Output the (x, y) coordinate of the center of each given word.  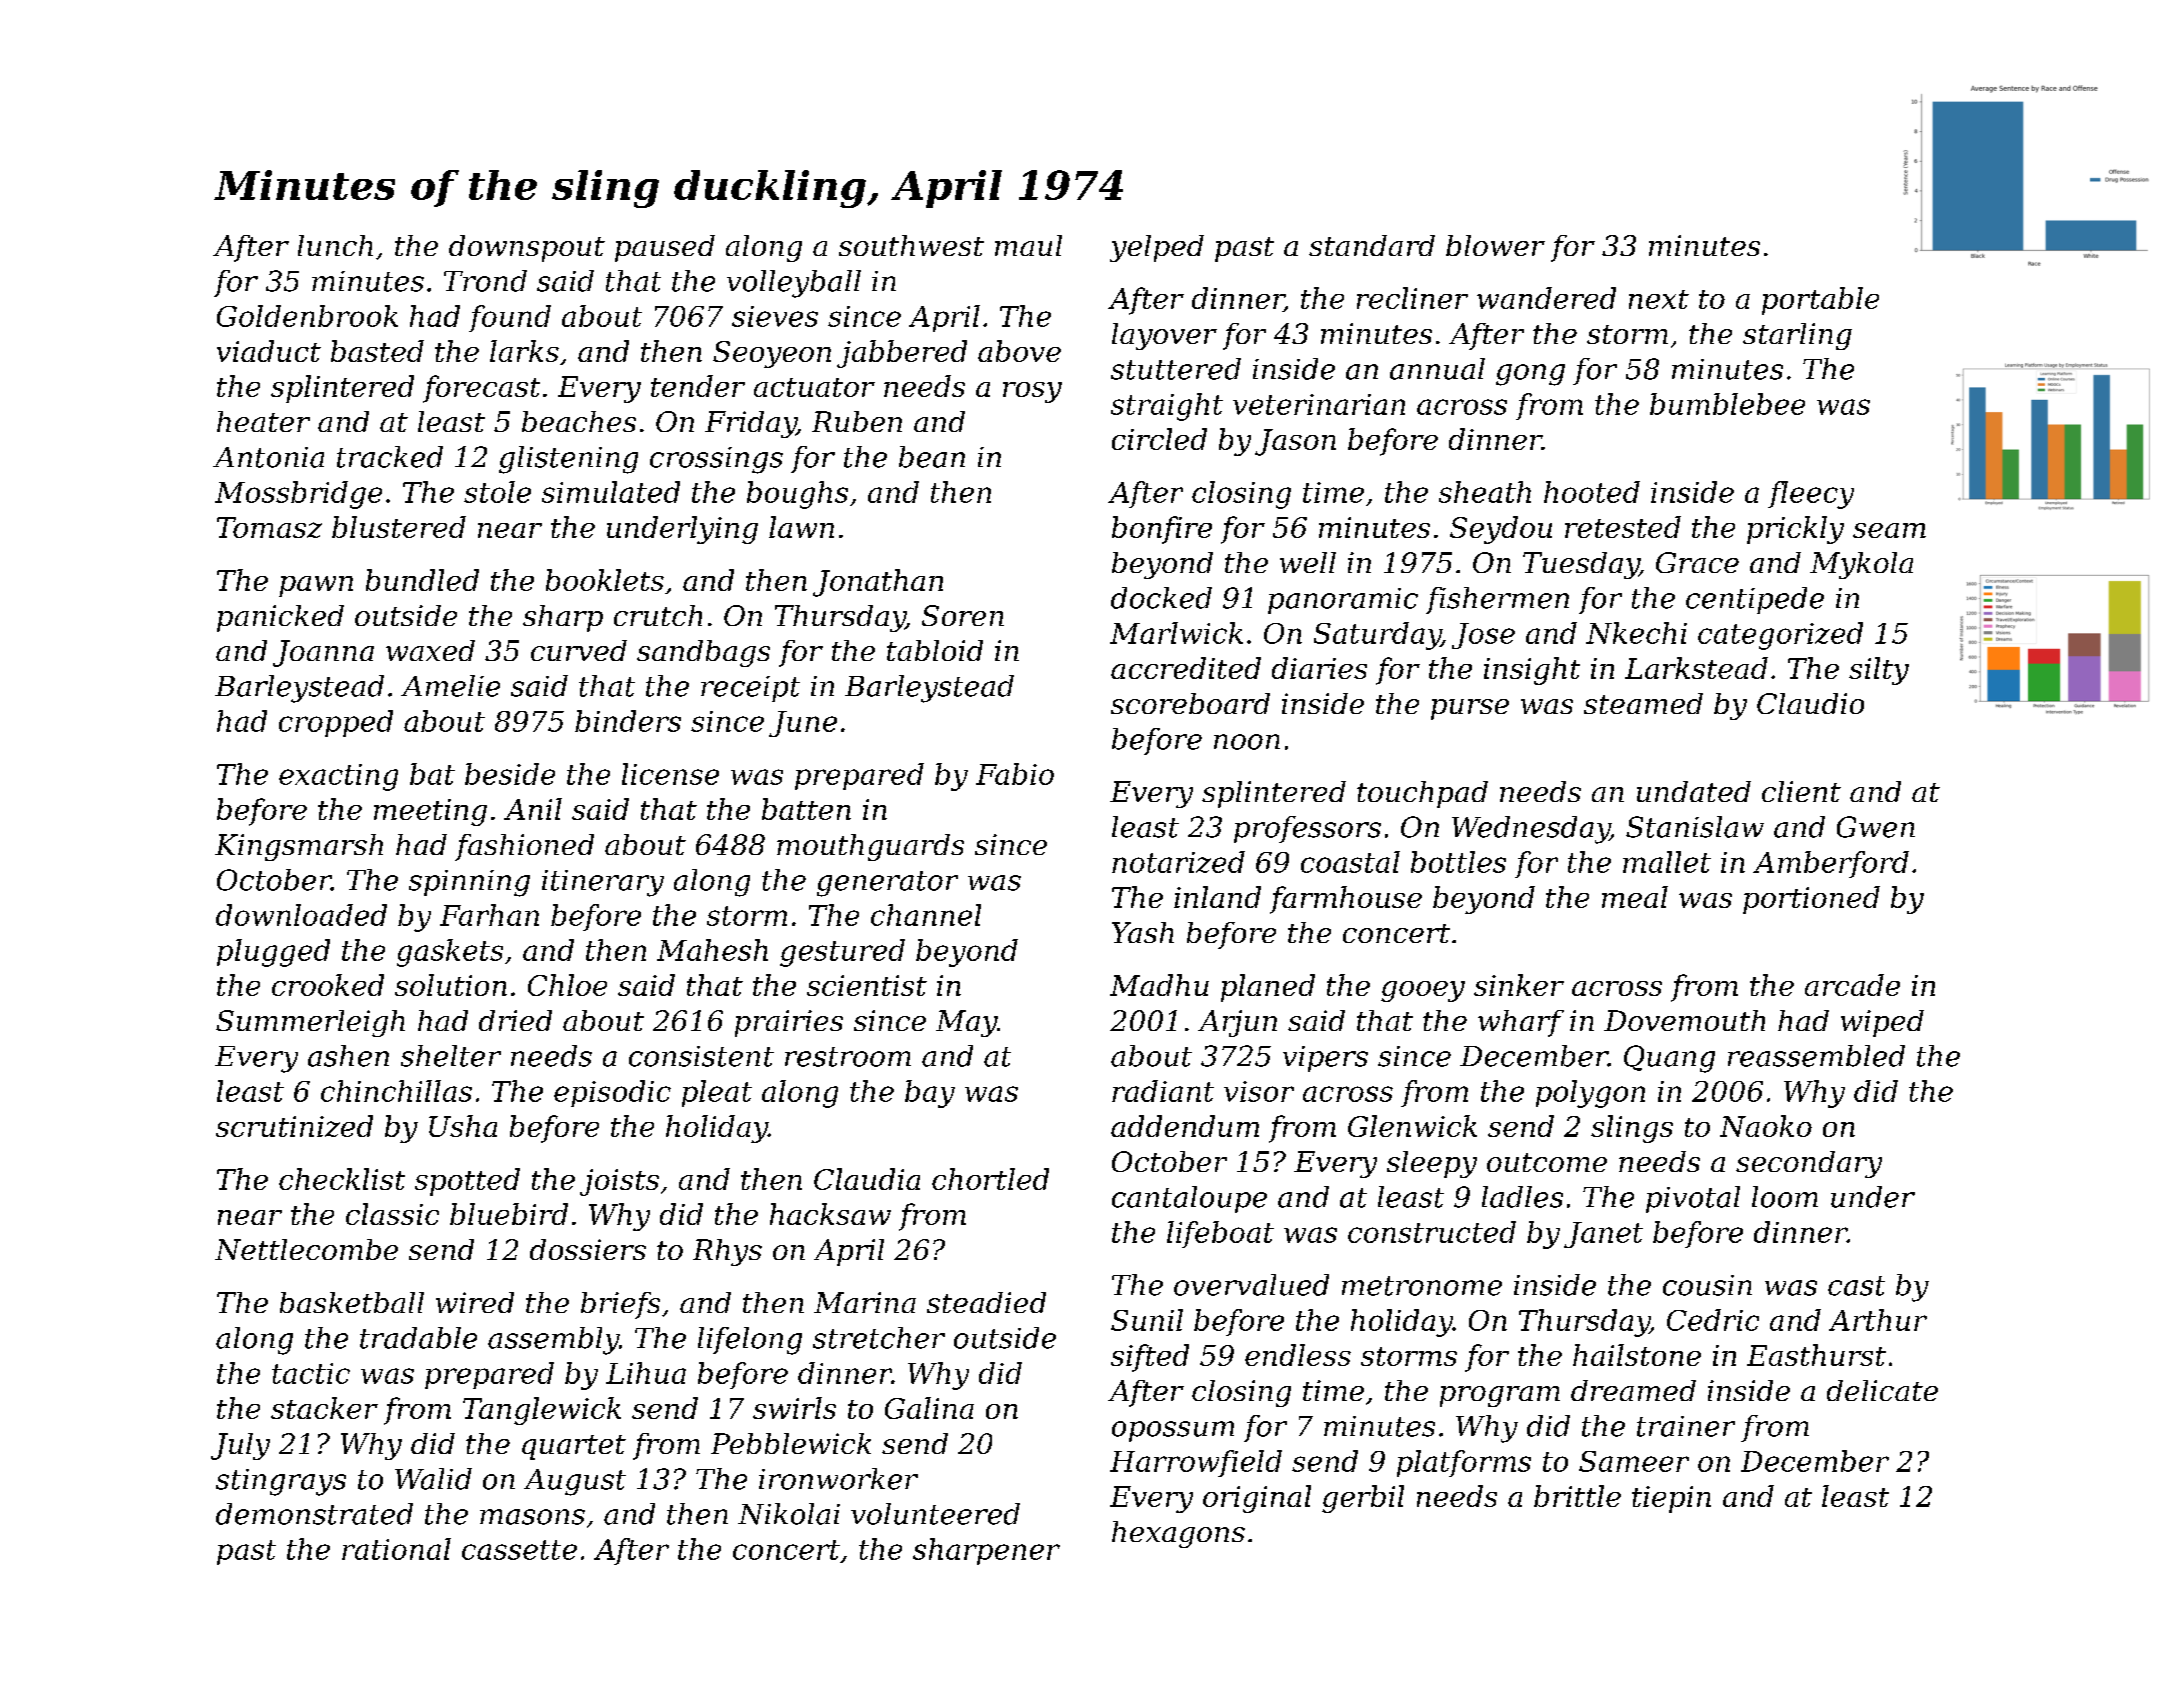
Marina (865, 1302)
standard (1372, 245)
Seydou (1501, 530)
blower (1495, 245)
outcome (1547, 1162)
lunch (335, 245)
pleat (717, 1093)
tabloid (935, 650)
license (670, 774)
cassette (519, 1550)
